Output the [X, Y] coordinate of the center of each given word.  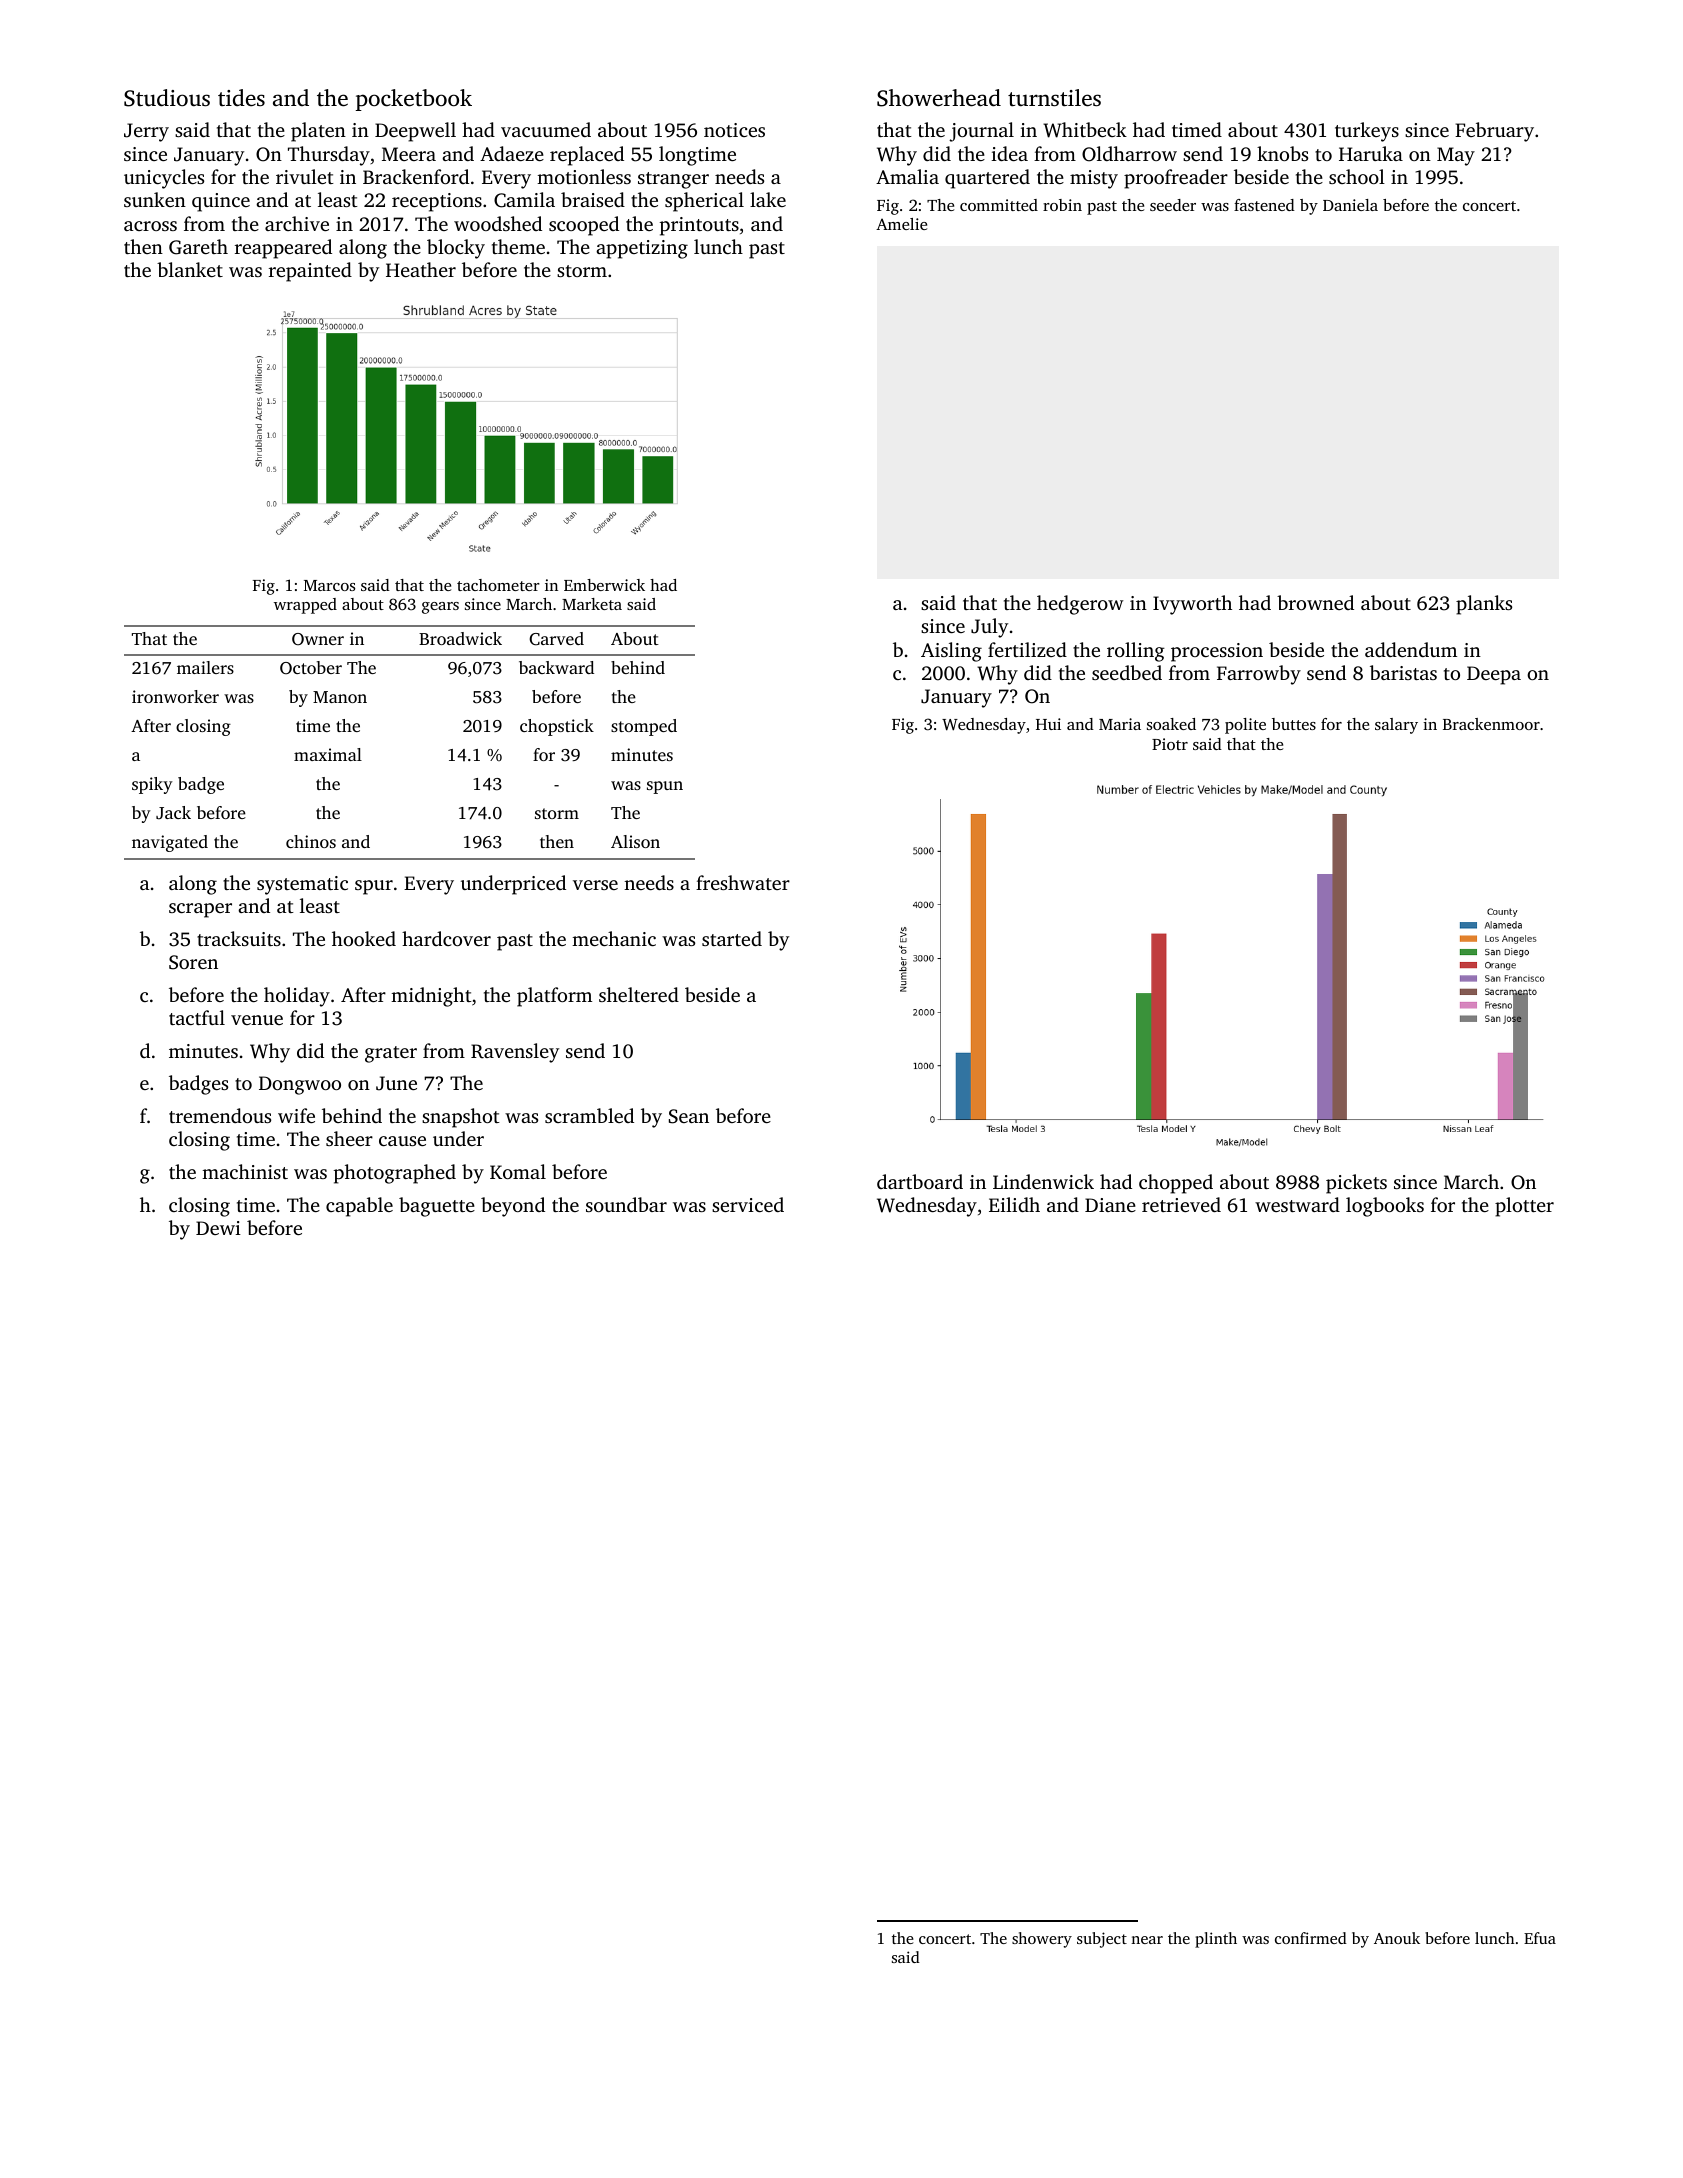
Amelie [901, 224]
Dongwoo [300, 1085]
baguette [437, 1207]
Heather [421, 269]
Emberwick [604, 585]
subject [1102, 1940]
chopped [1176, 1184]
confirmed [1311, 1938]
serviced [748, 1204]
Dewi [218, 1228]
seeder [1173, 205]
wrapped [305, 606]
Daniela [1350, 205]
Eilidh [1014, 1204]
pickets [1356, 1184]
